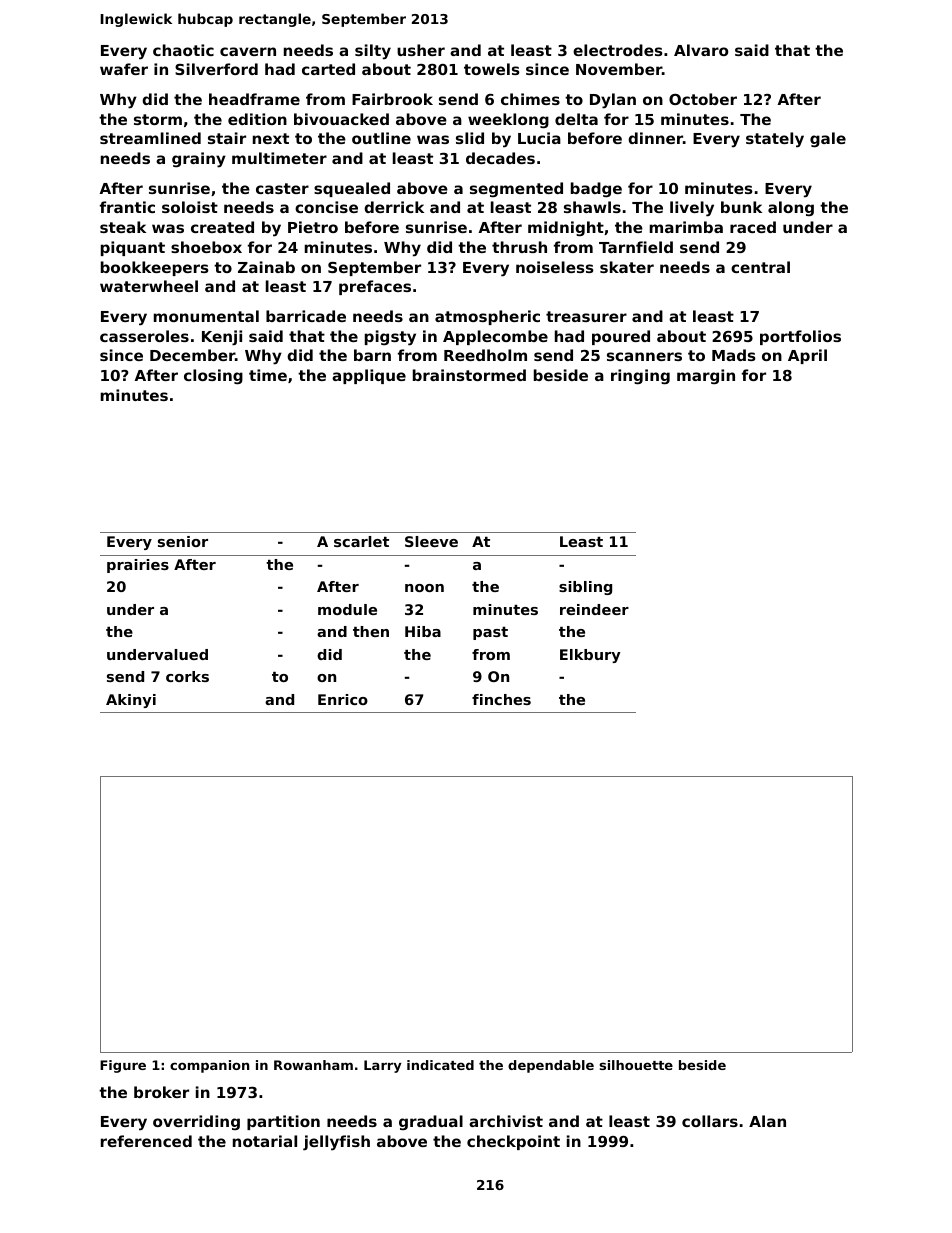  Describe the element at coordinates (513, 1142) in the screenshot. I see `checkpoint` at that location.
